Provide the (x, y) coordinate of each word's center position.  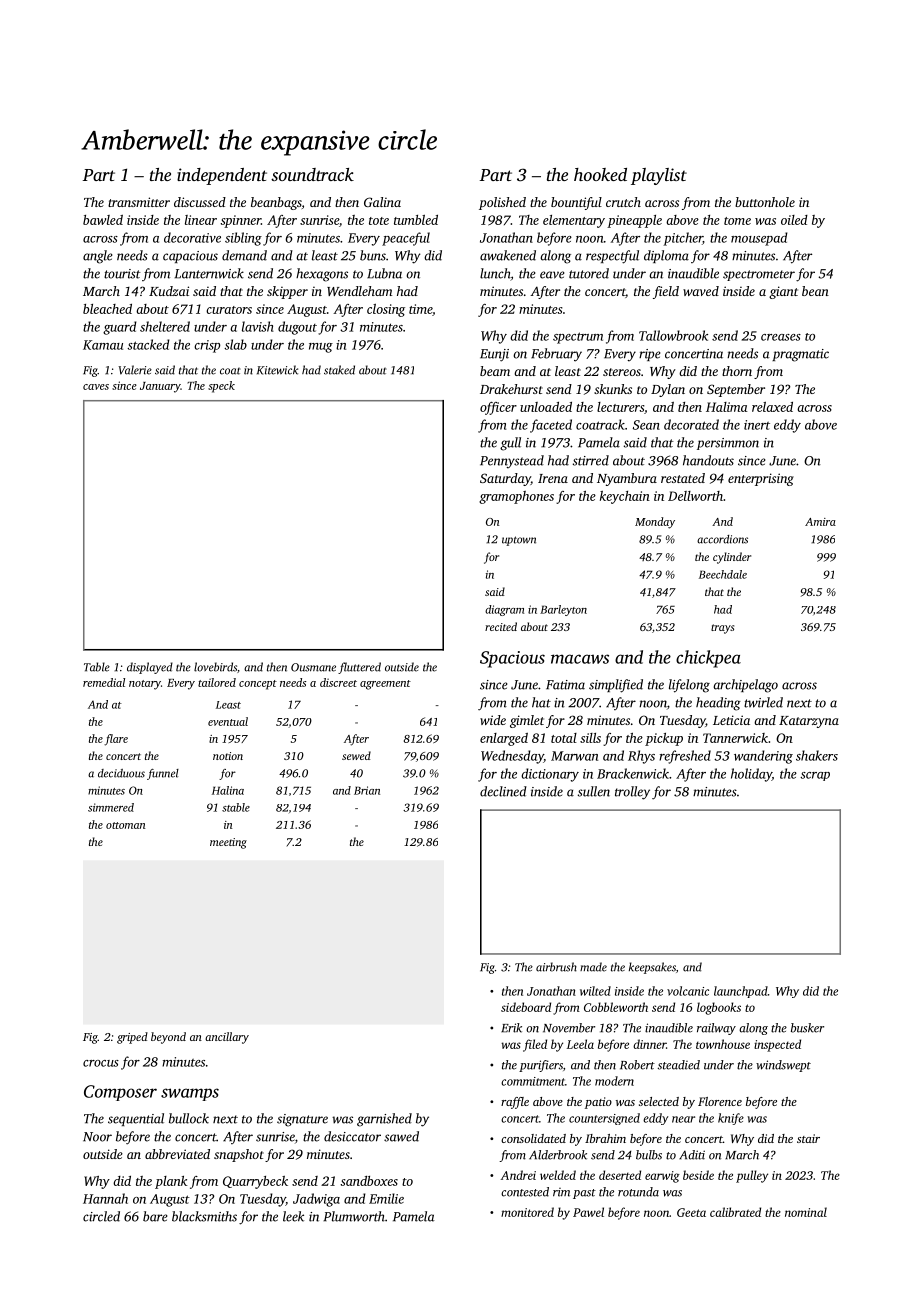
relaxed (772, 407)
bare (155, 1216)
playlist (659, 176)
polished (502, 203)
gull (510, 444)
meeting (228, 843)
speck (221, 387)
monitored (527, 1212)
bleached (107, 309)
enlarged (504, 739)
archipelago (745, 686)
